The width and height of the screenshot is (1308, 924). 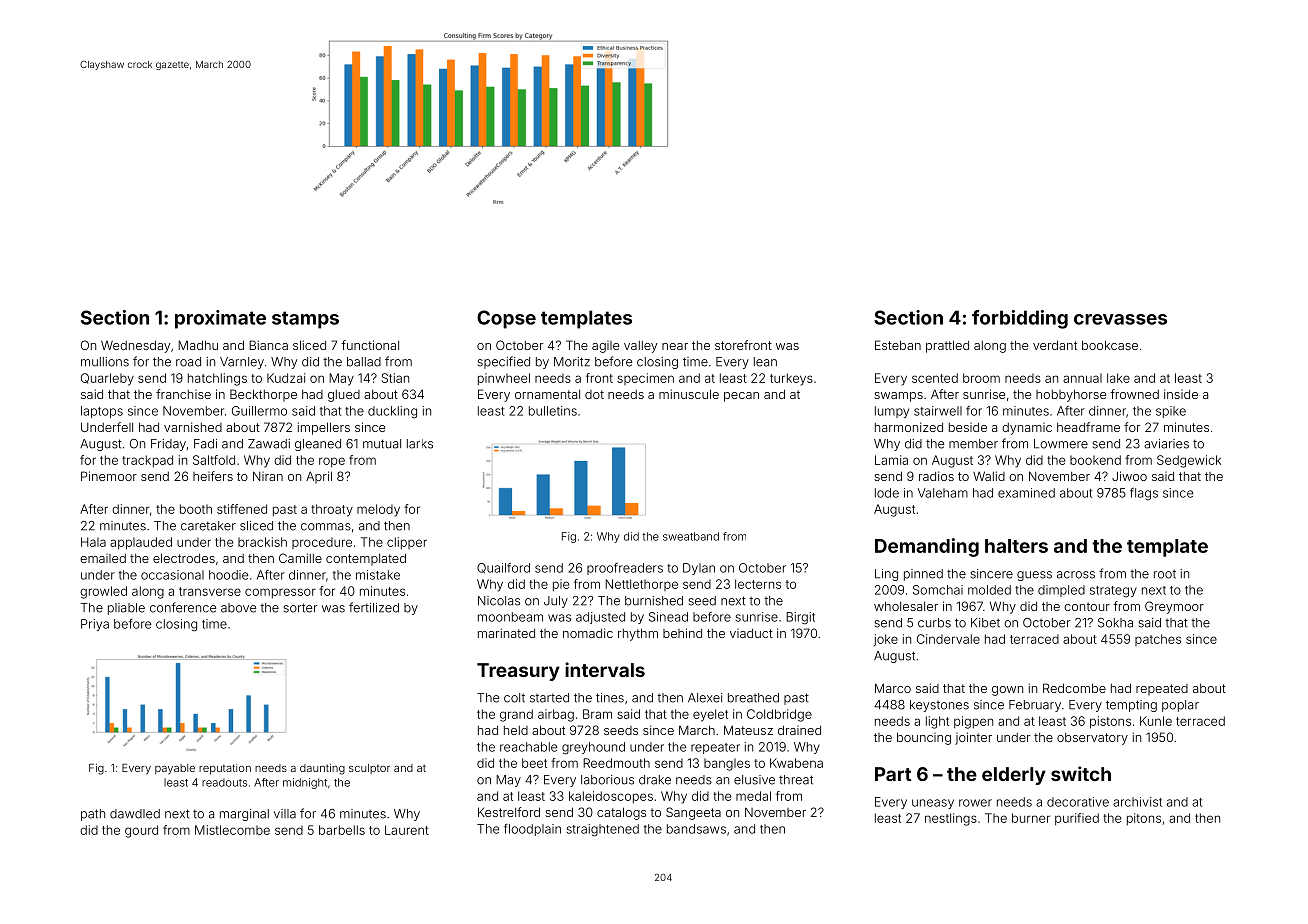 I want to click on Treasury, so click(x=518, y=672).
